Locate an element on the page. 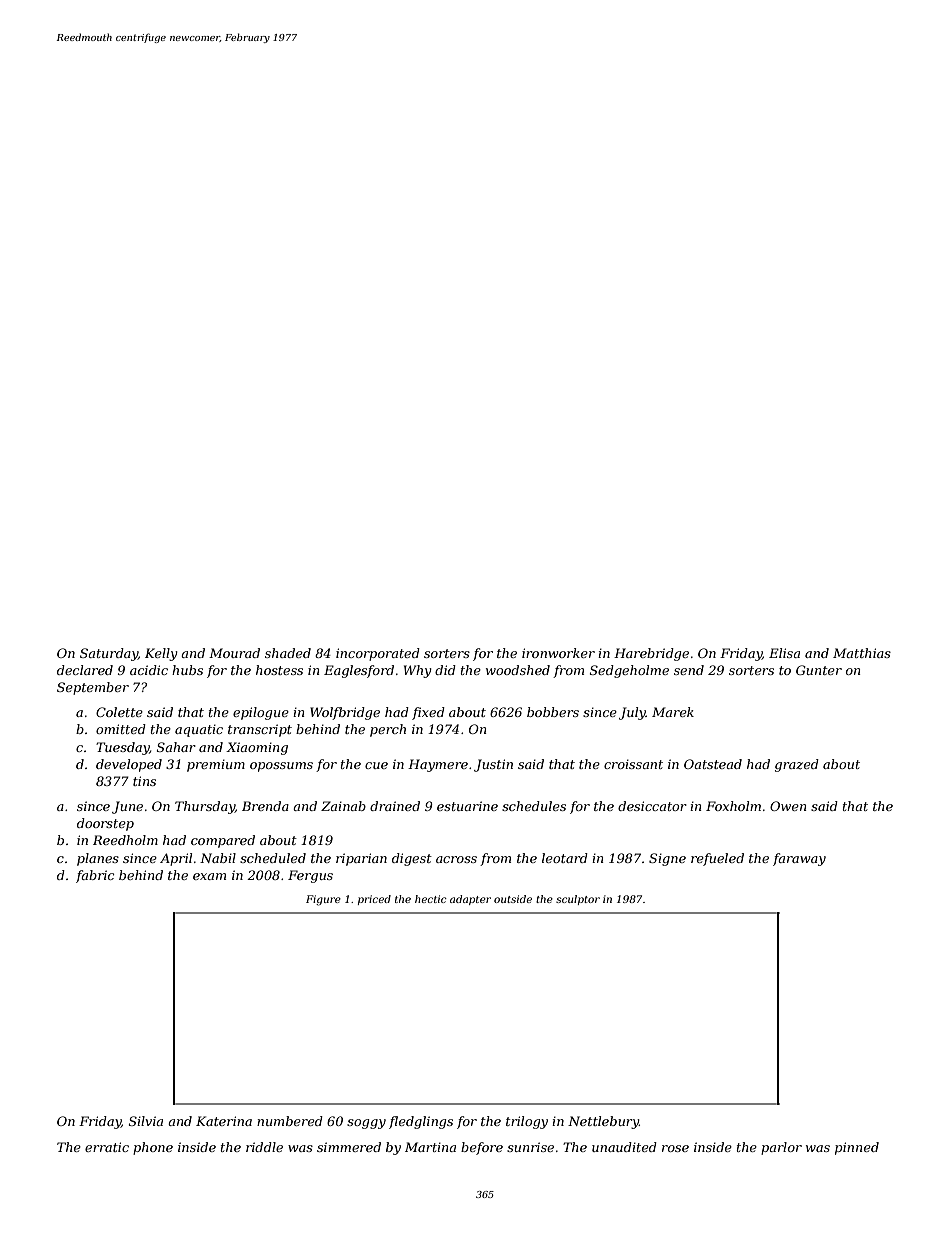  phone is located at coordinates (153, 1148).
